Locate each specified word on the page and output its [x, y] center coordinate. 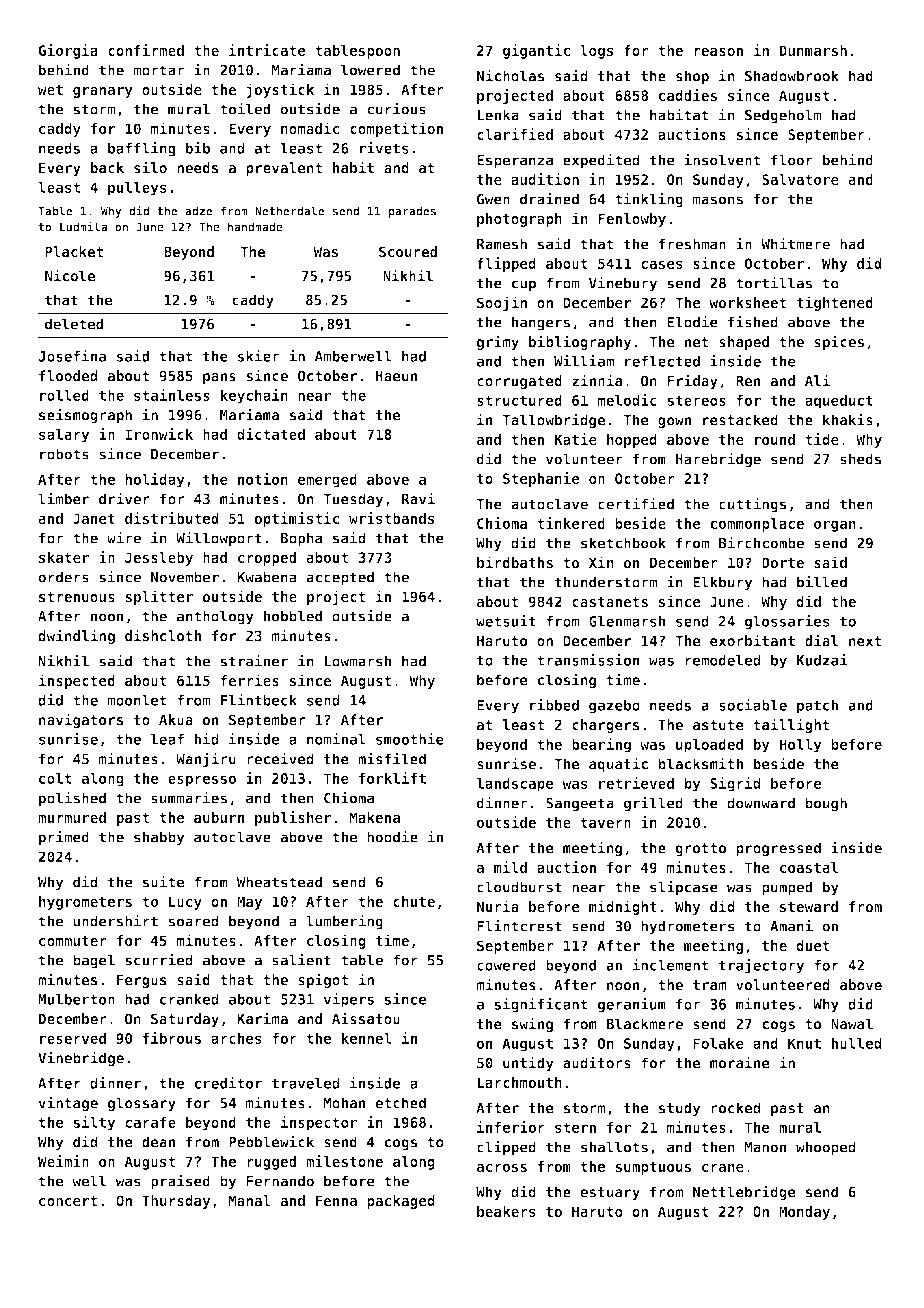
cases [662, 265]
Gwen [493, 199]
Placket [74, 251]
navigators [81, 720]
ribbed [554, 705]
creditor [228, 1083]
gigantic [536, 51]
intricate [267, 50]
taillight [791, 725]
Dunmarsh [813, 50]
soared [194, 921]
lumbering [344, 922]
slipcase [684, 888]
